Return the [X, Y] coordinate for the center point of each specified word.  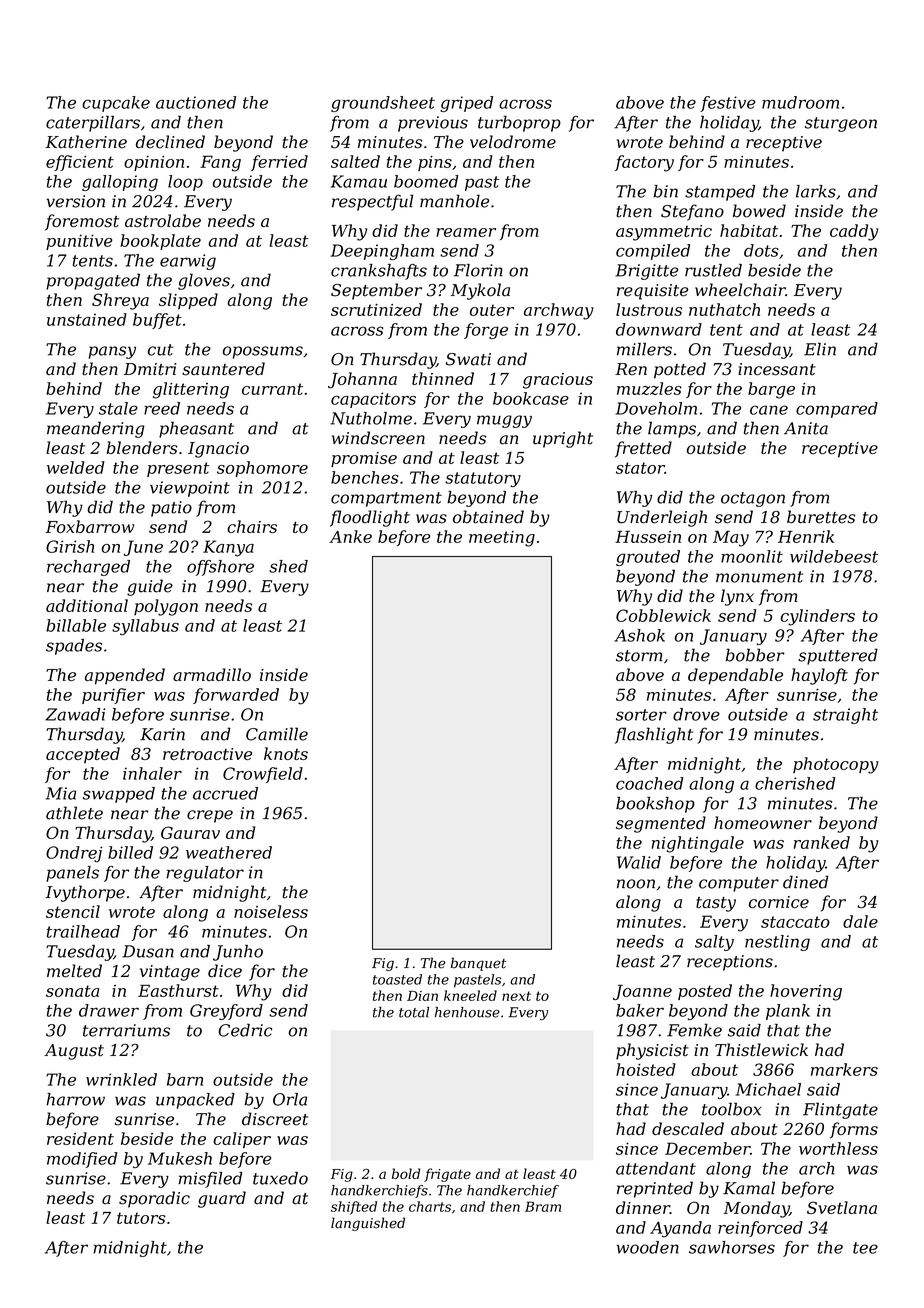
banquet [478, 964]
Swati [468, 359]
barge [771, 390]
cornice [779, 902]
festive [727, 104]
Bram [543, 1206]
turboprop [519, 123]
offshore [220, 568]
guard [222, 1199]
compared [837, 410]
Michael [768, 1089]
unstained [87, 319]
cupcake [116, 104]
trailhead [83, 931]
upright [563, 439]
